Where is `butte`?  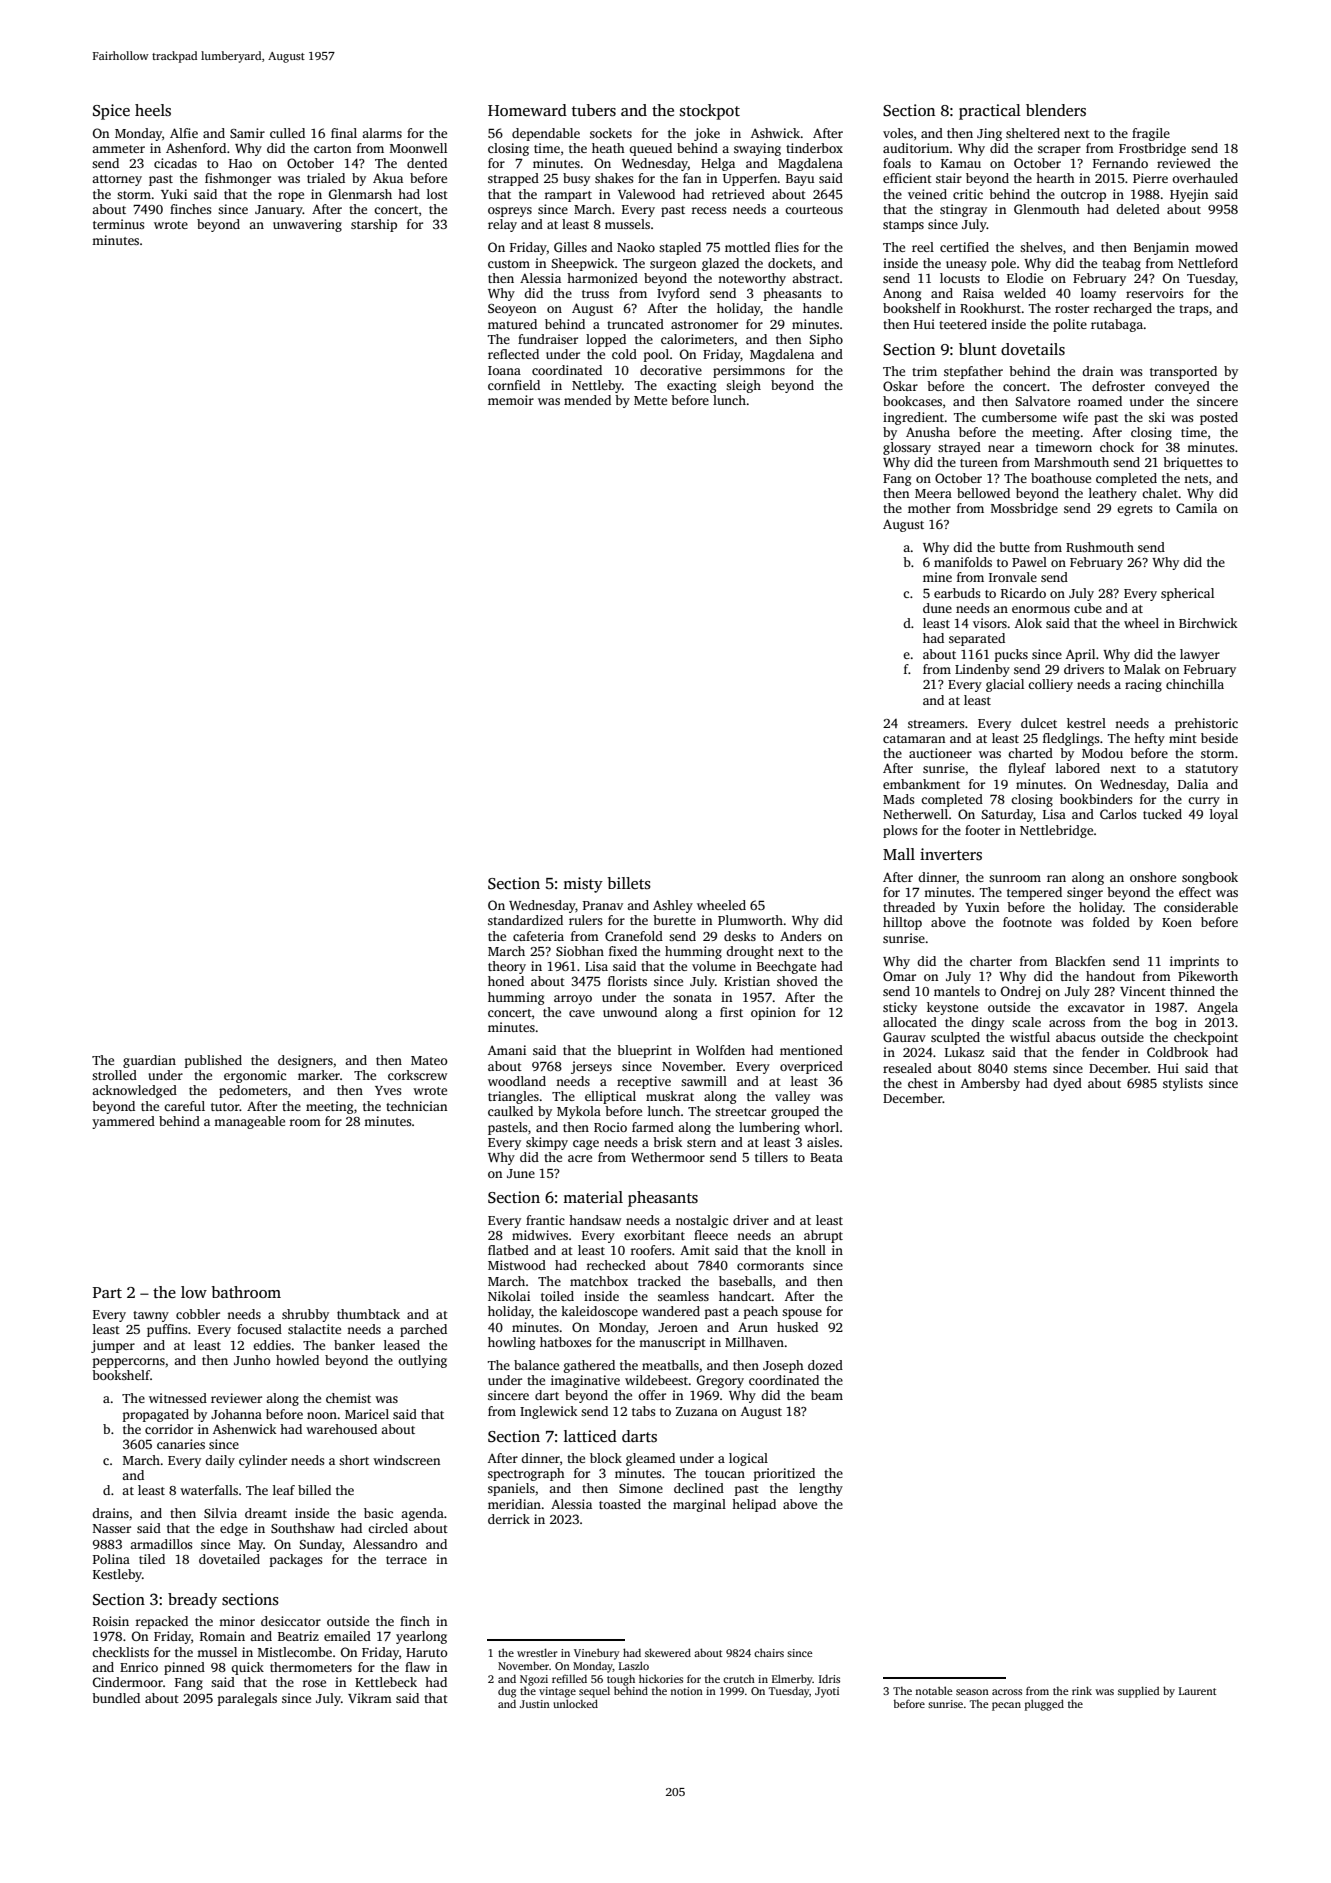
butte is located at coordinates (1014, 547).
